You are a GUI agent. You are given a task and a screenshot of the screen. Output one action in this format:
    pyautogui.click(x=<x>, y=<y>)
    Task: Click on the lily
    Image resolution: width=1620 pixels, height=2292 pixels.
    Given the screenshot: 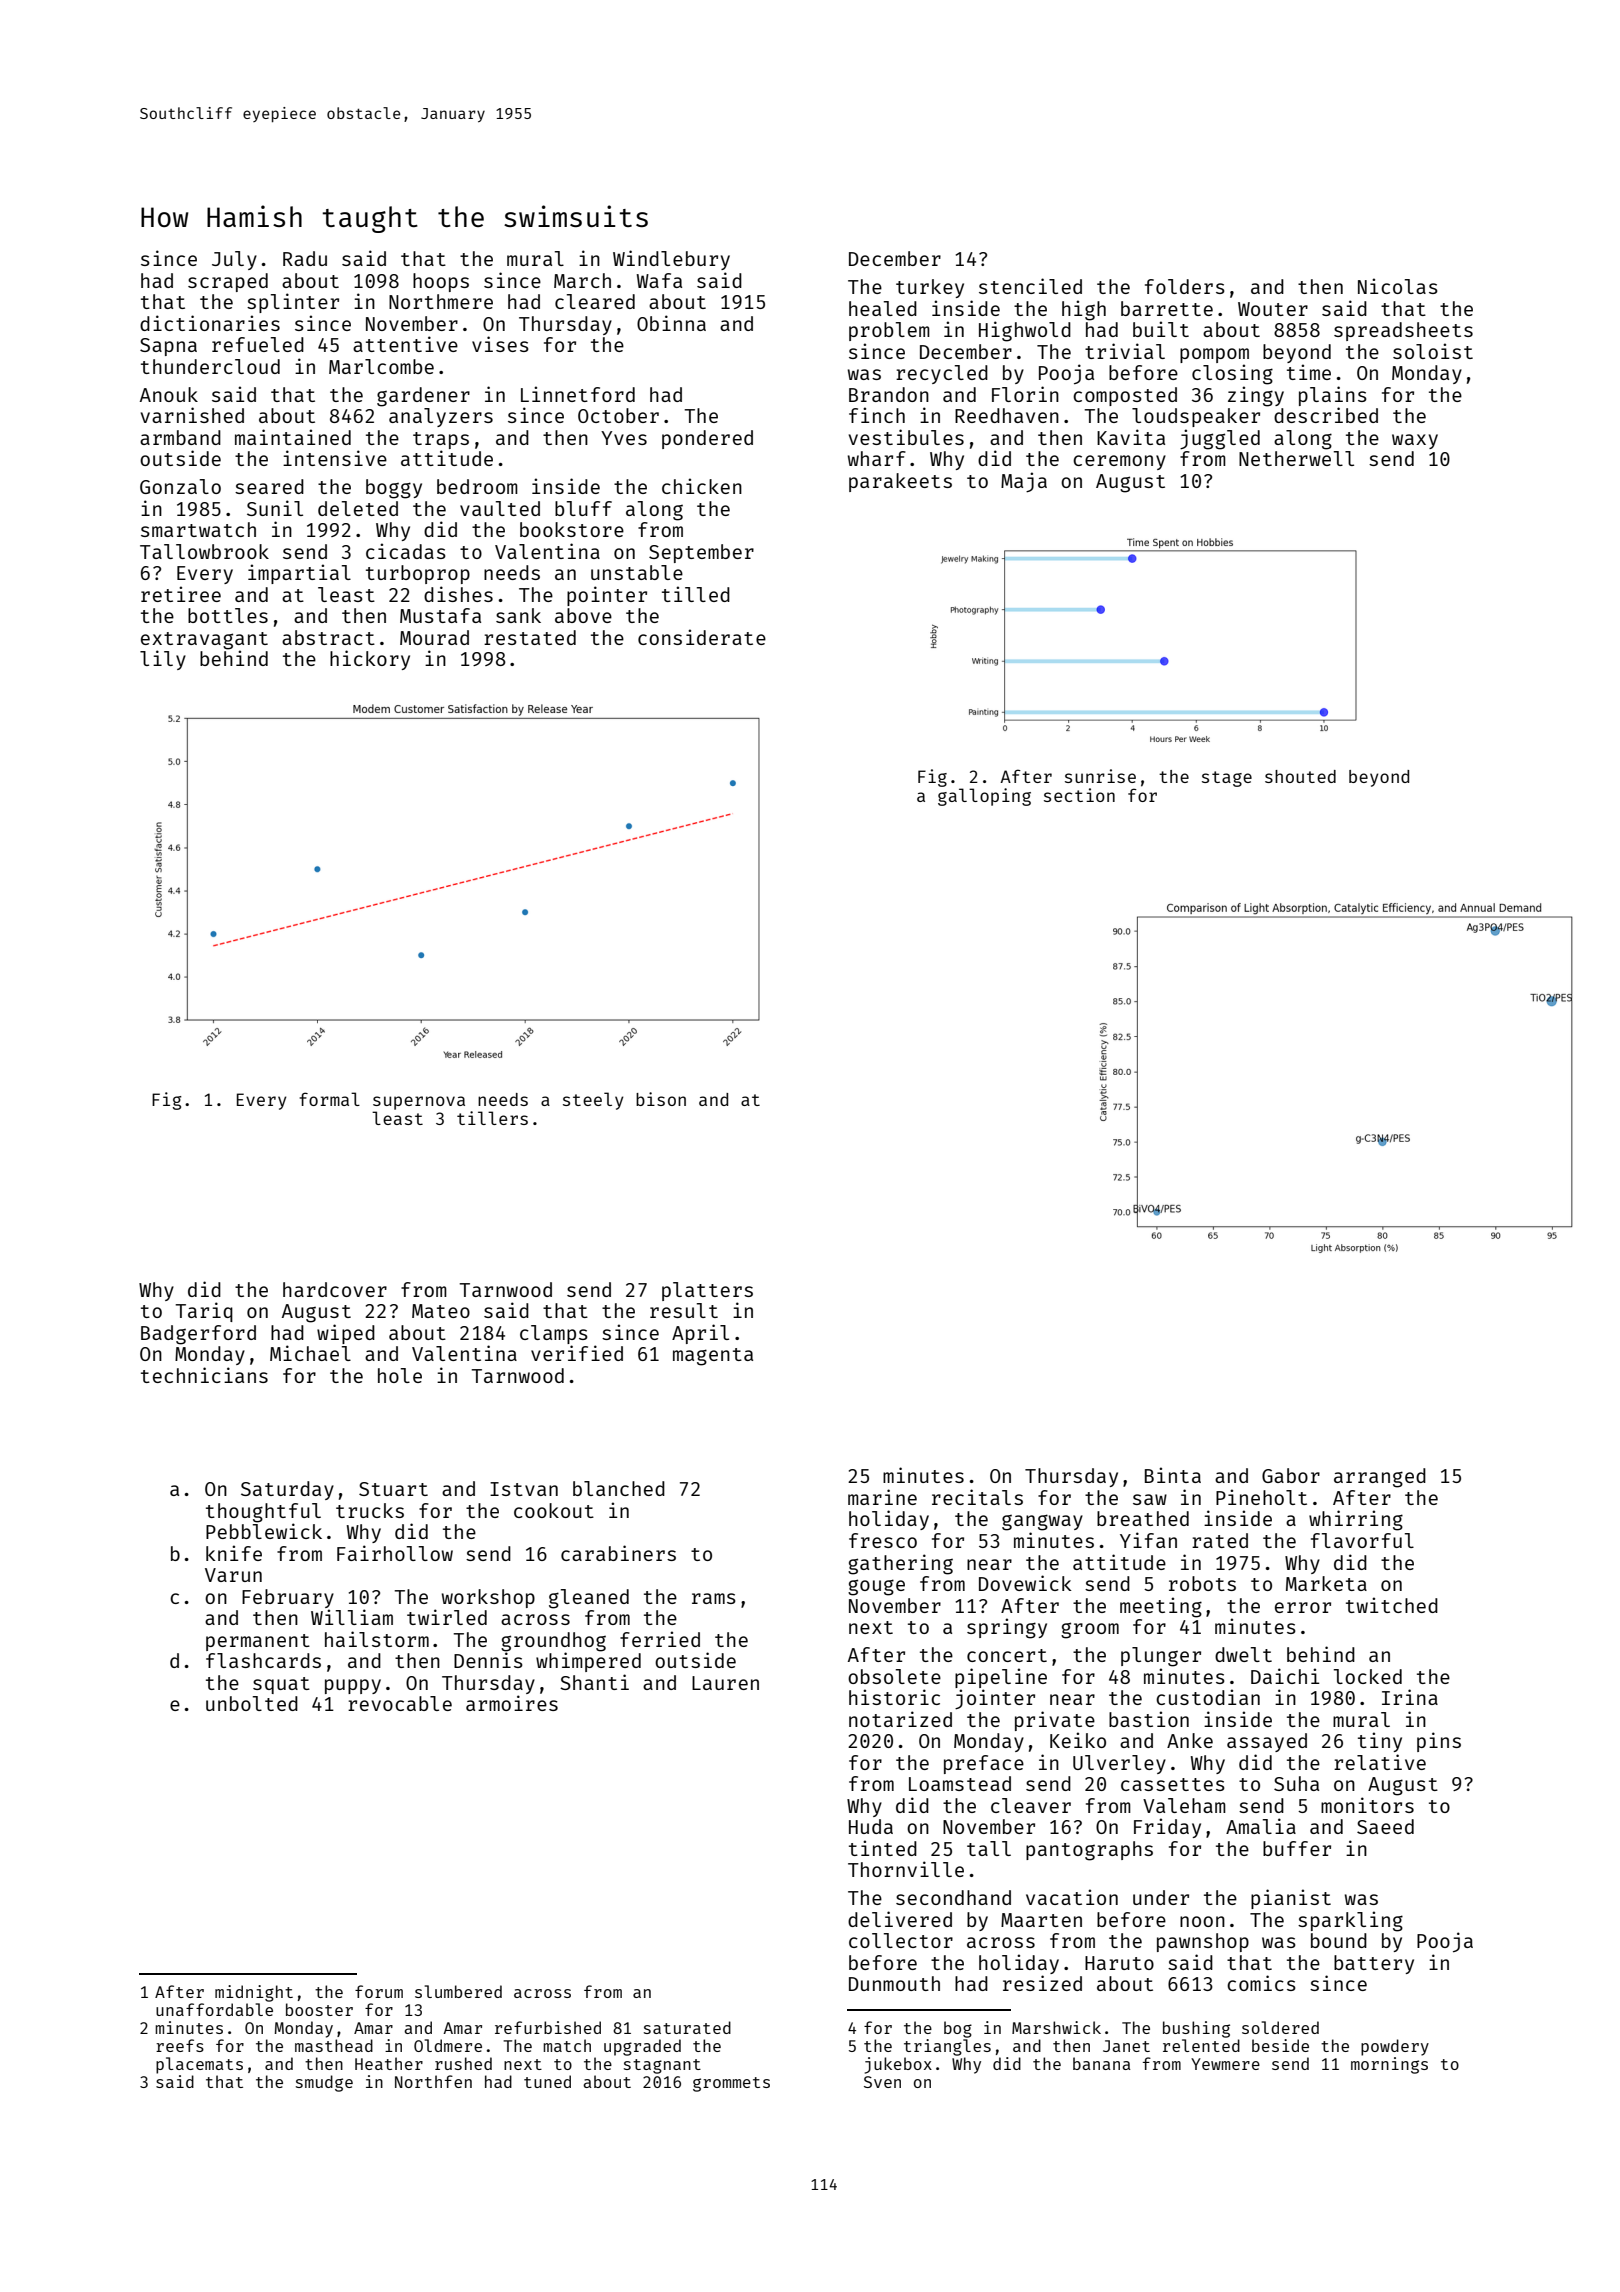 What is the action you would take?
    pyautogui.click(x=163, y=660)
